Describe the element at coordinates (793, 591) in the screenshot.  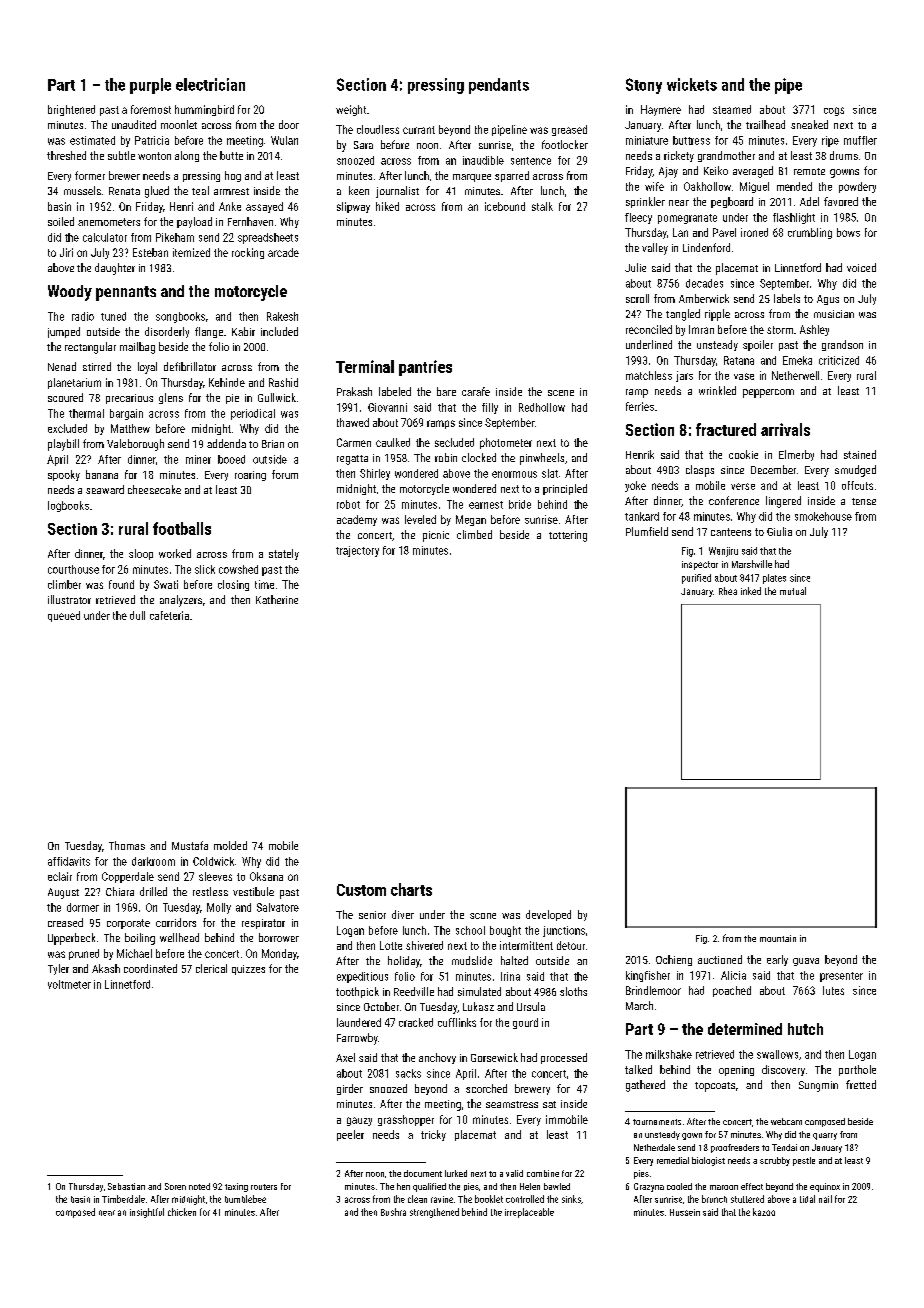
I see `mutual` at that location.
